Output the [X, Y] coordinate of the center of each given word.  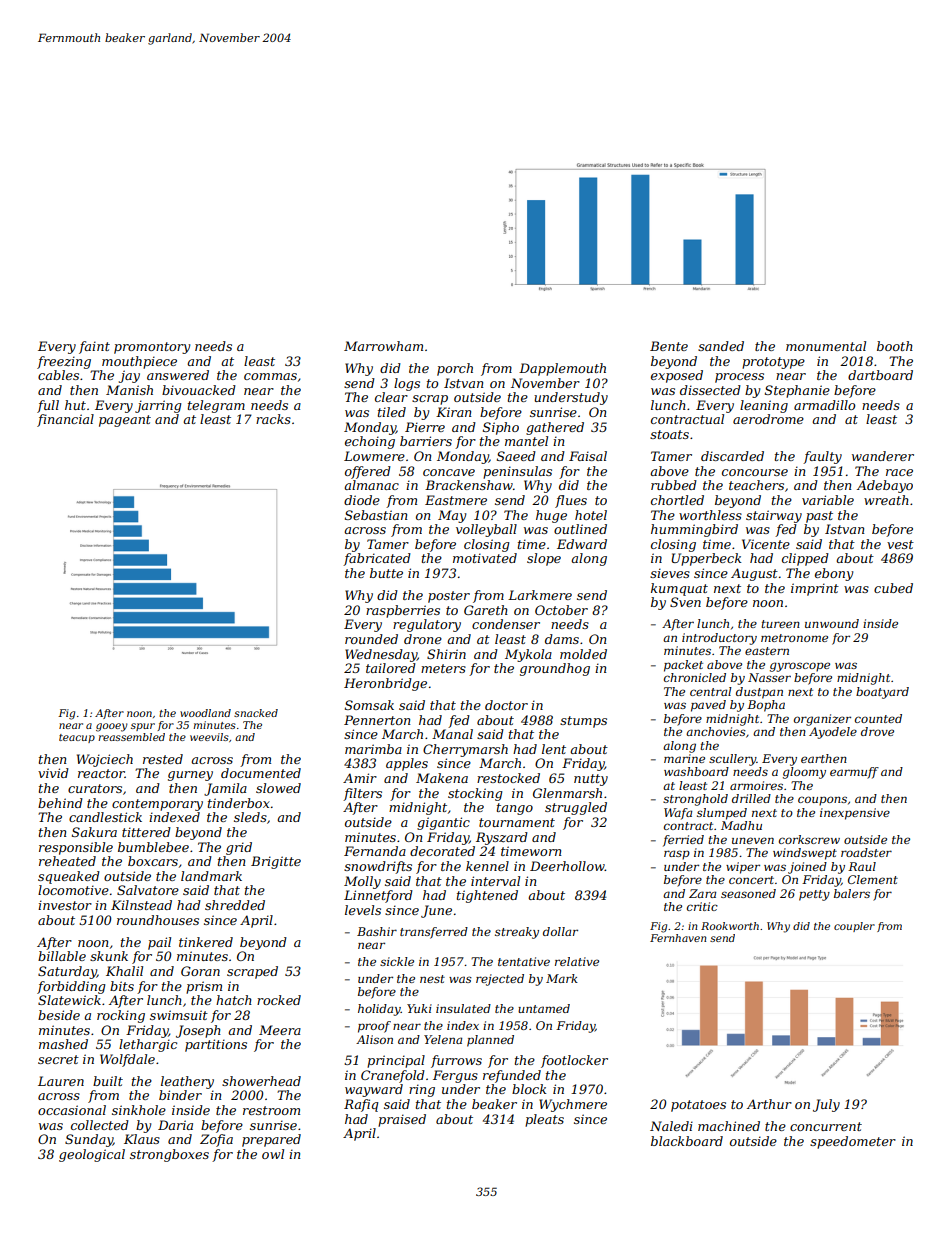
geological [92, 1155]
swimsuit [179, 1015]
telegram [216, 406]
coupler [854, 927]
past [819, 517]
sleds [250, 817]
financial [65, 420]
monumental [826, 346]
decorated [442, 851]
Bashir [377, 931]
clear [391, 397]
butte [386, 573]
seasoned [748, 893]
